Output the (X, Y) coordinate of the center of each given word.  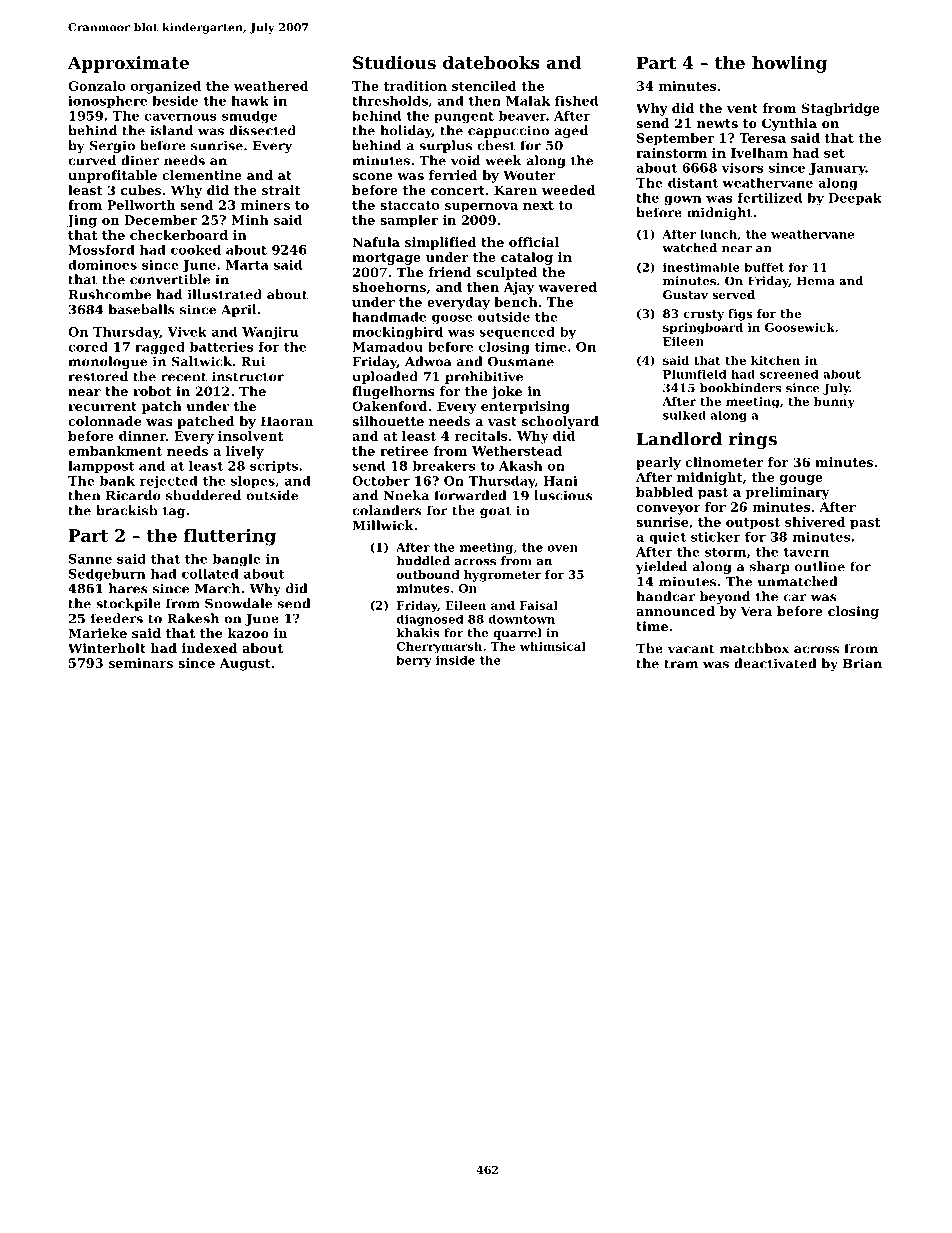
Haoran (287, 421)
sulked (684, 415)
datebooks (491, 62)
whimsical (553, 646)
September (675, 139)
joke (506, 392)
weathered (271, 86)
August (245, 664)
